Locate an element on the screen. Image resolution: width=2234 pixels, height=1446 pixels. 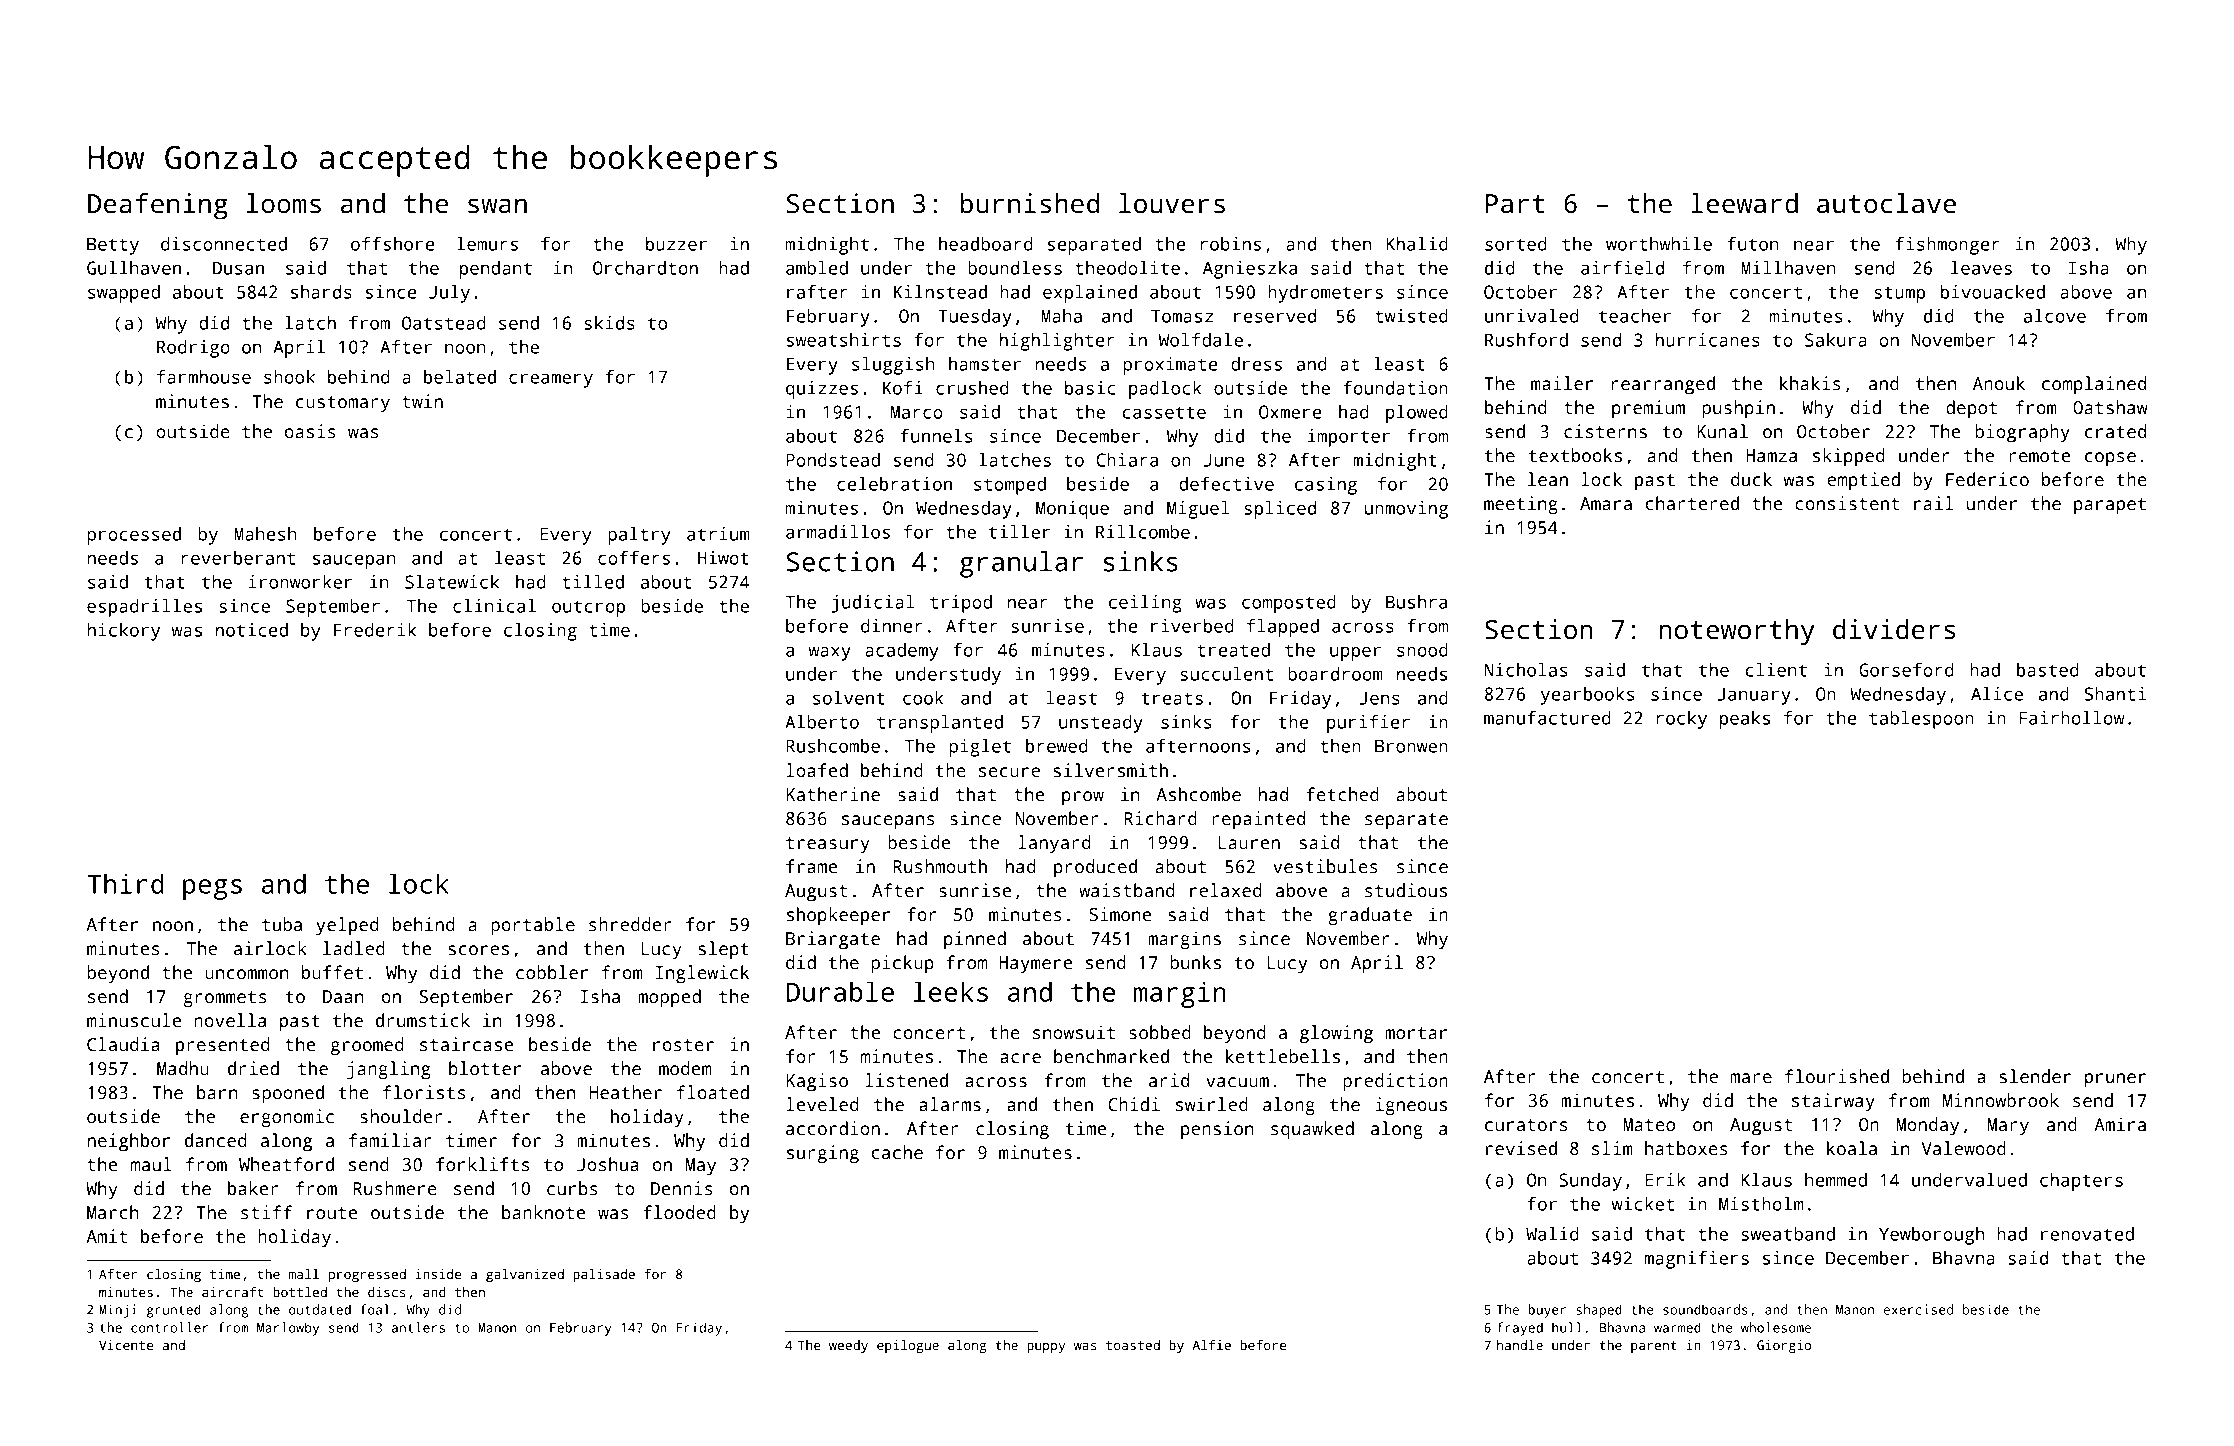
basic is located at coordinates (1090, 388).
